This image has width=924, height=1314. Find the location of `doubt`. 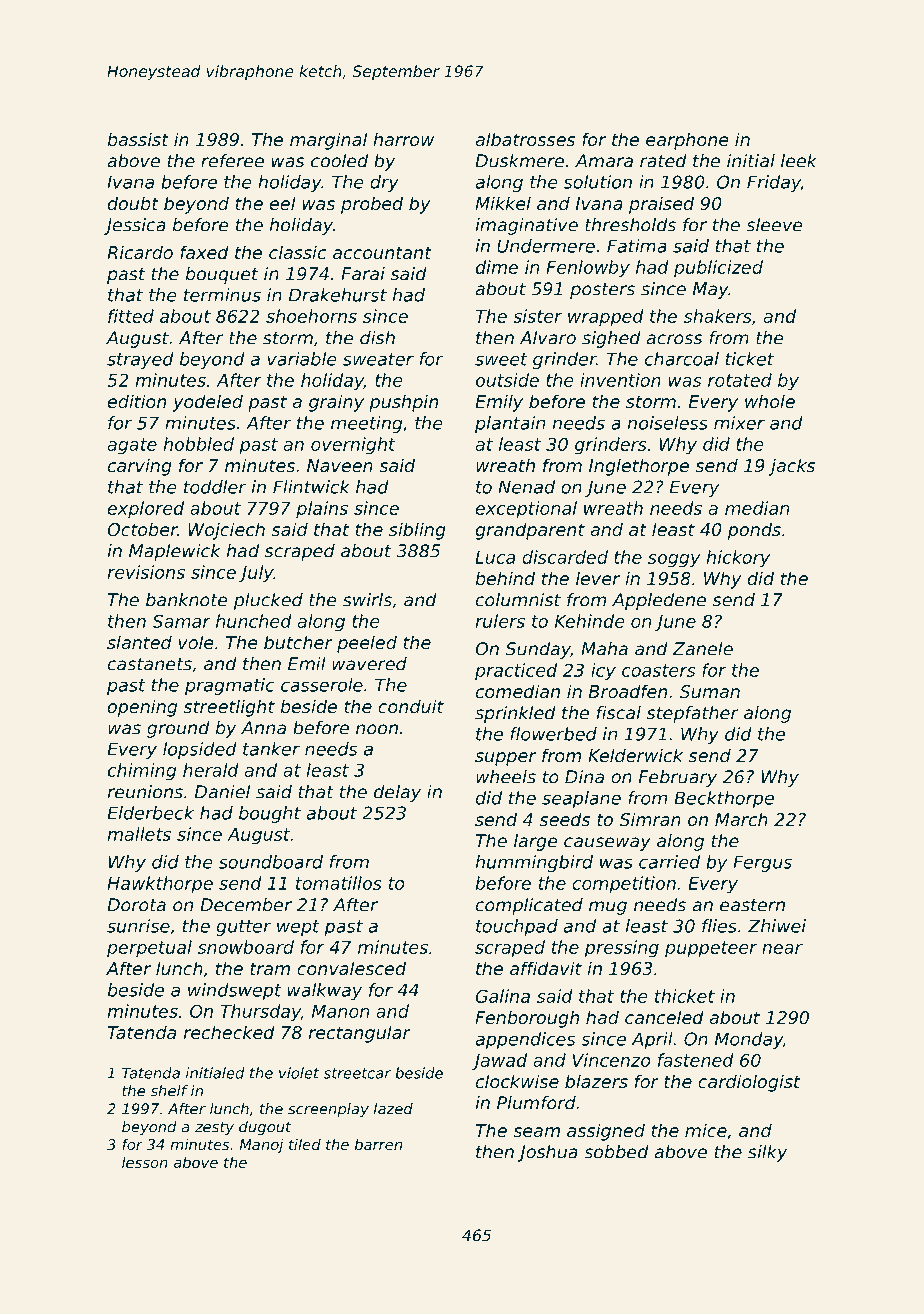

doubt is located at coordinates (133, 203).
